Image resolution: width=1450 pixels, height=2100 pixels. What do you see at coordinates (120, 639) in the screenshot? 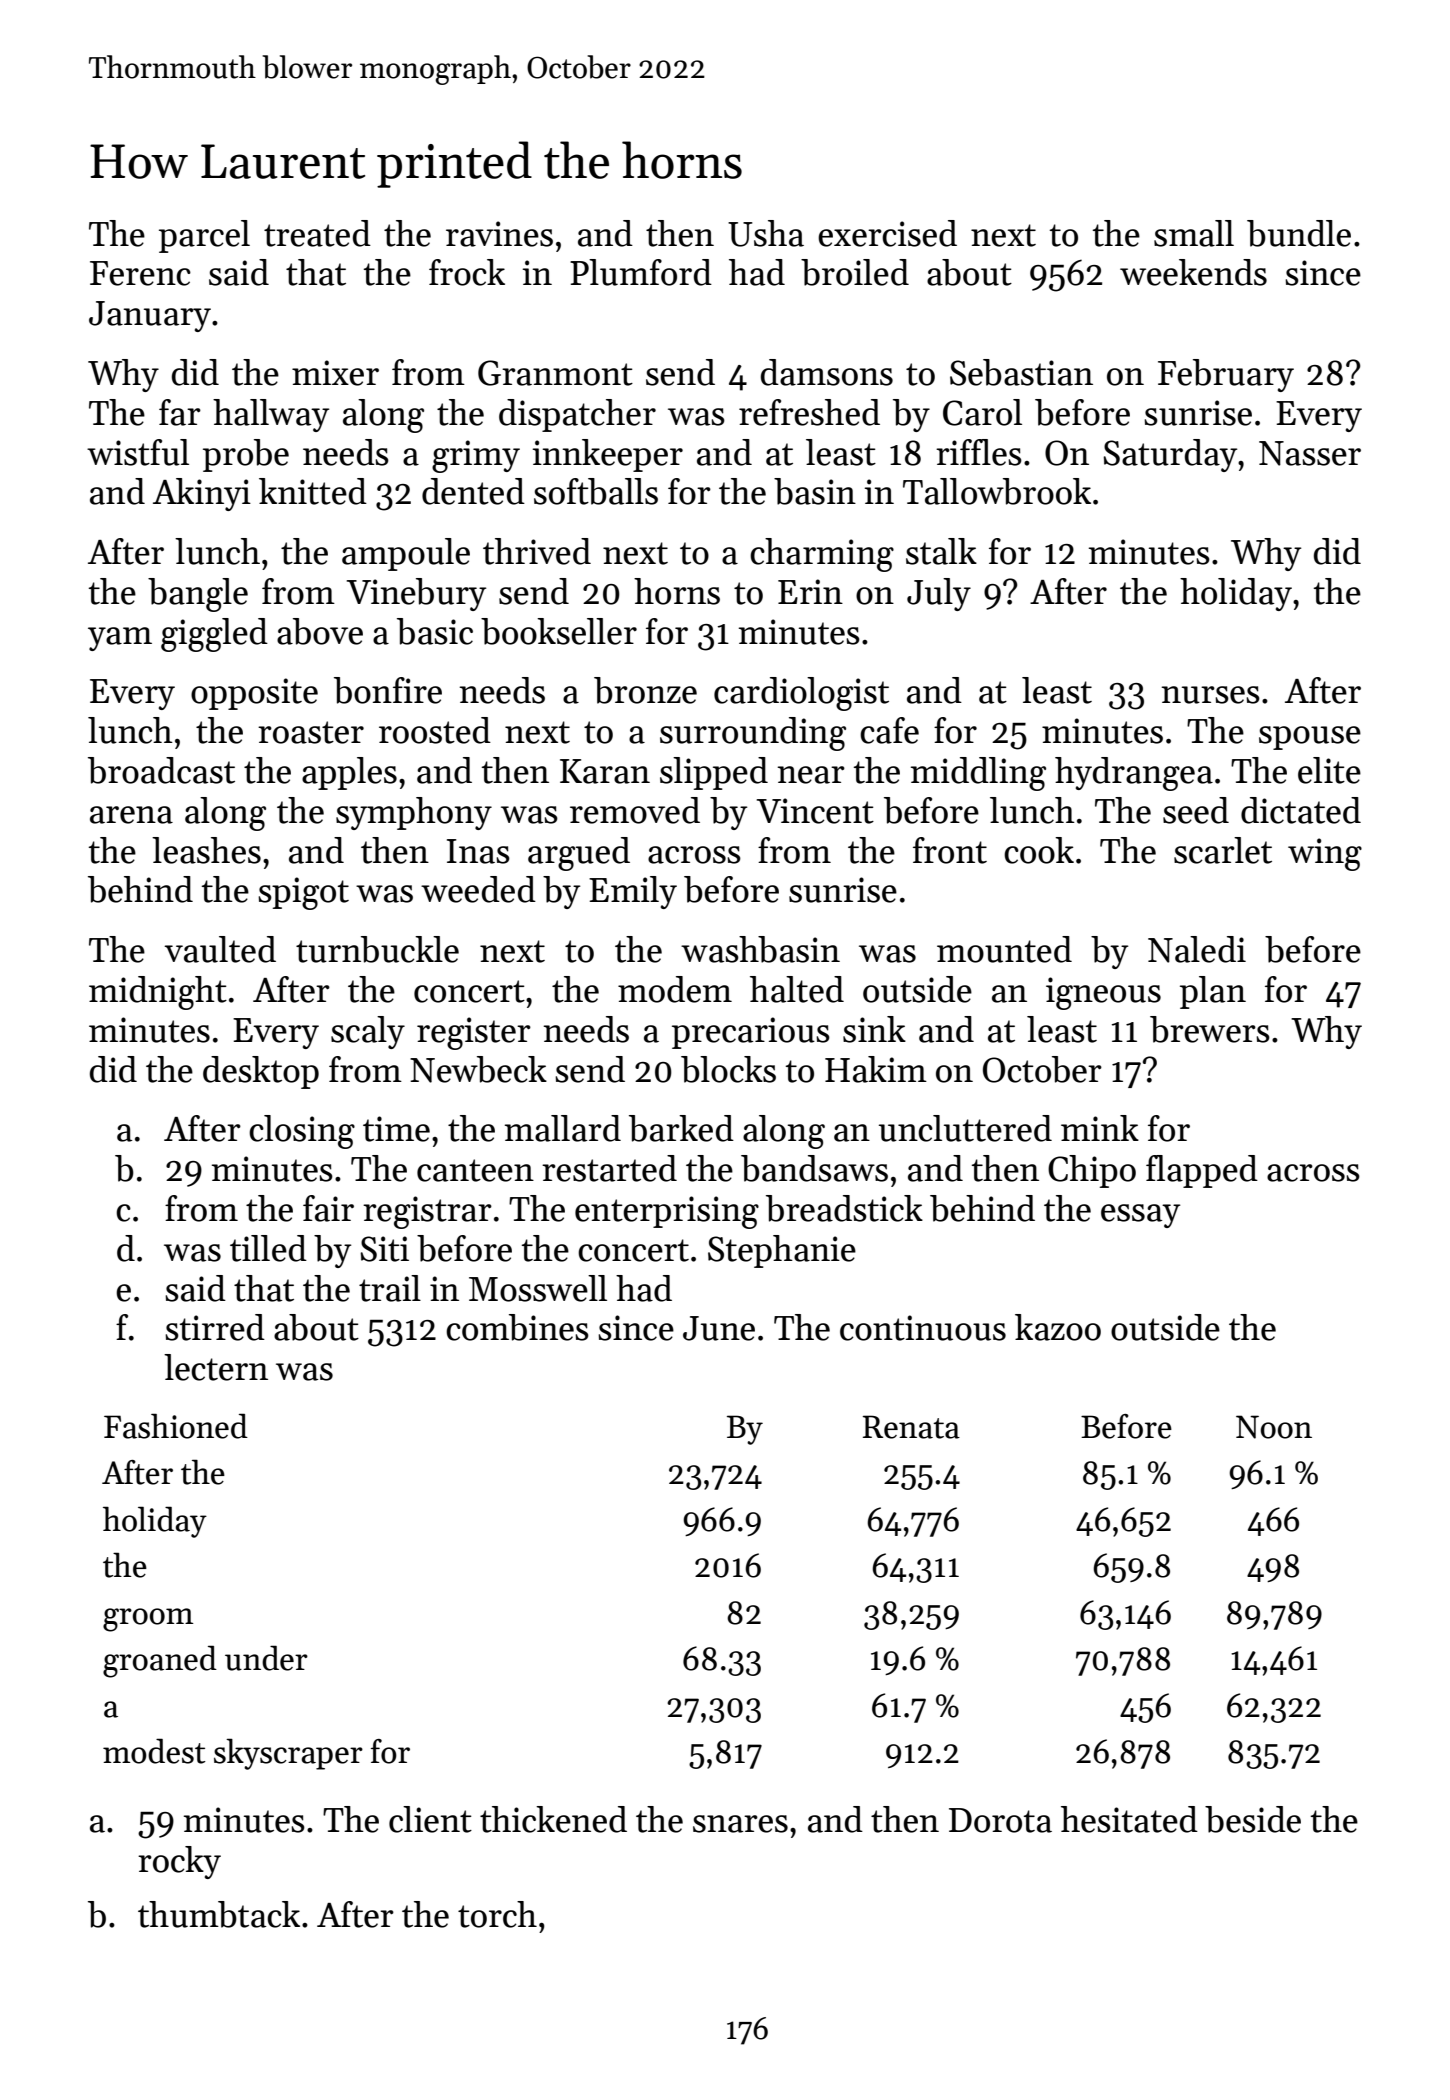
I see `yam` at bounding box center [120, 639].
